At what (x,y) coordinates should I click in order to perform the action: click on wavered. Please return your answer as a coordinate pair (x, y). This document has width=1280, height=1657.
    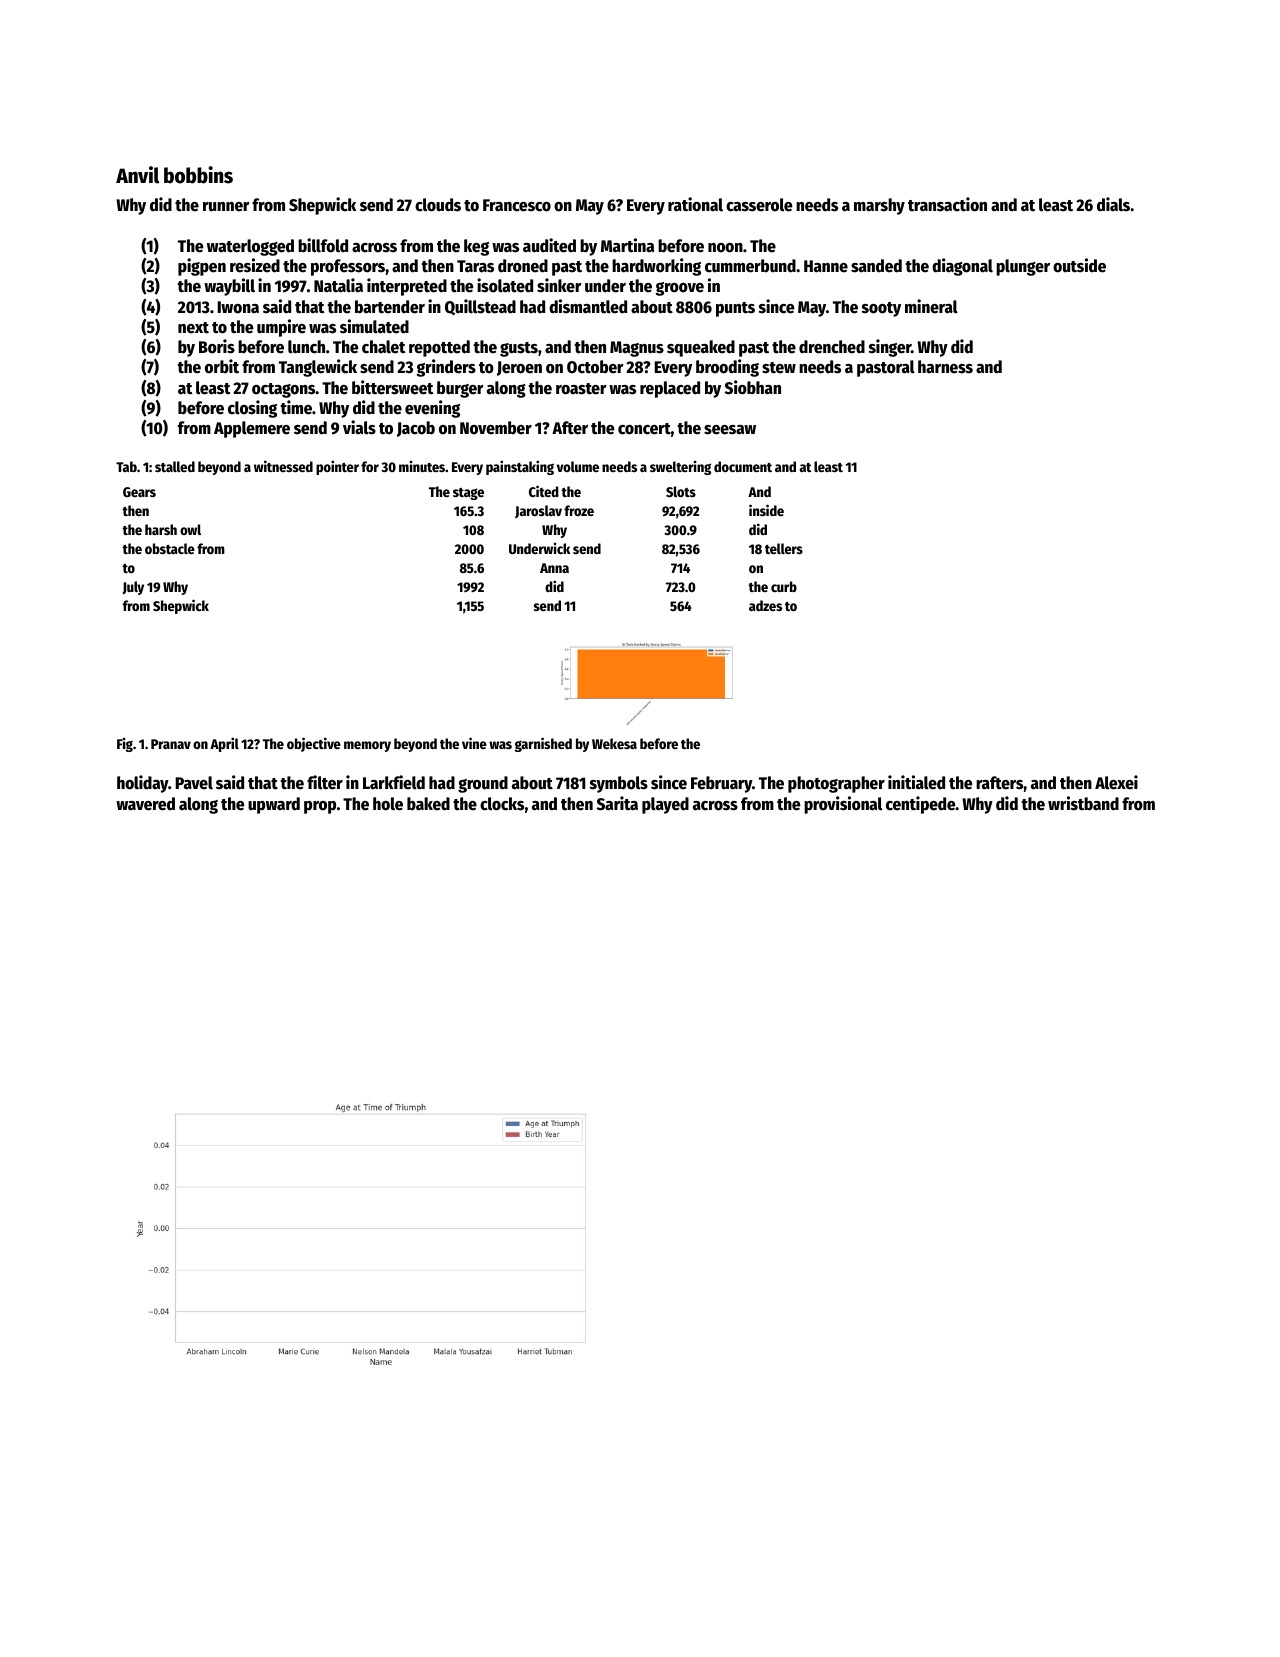
    Looking at the image, I should click on (145, 804).
